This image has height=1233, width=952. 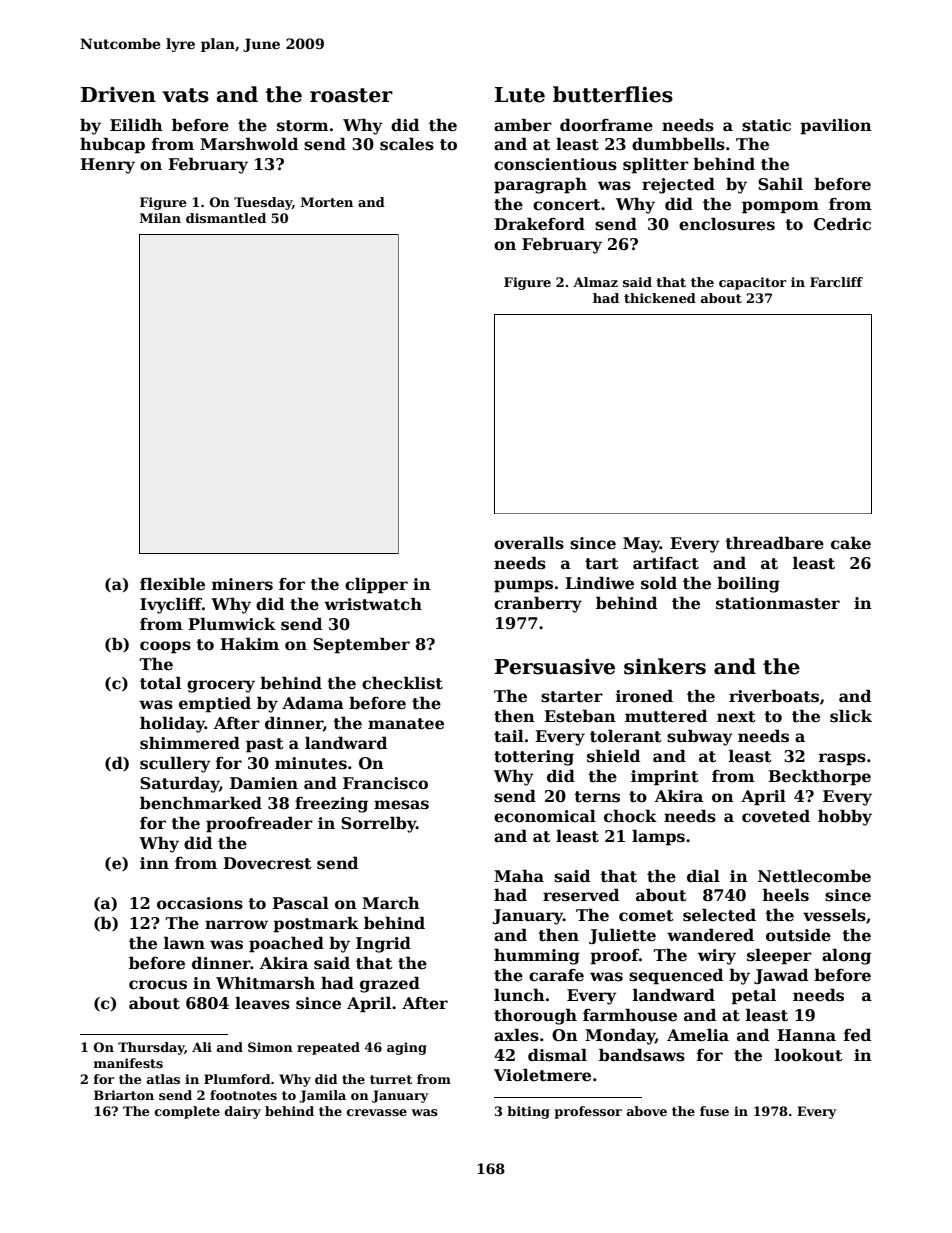 What do you see at coordinates (567, 205) in the image?
I see `concert` at bounding box center [567, 205].
